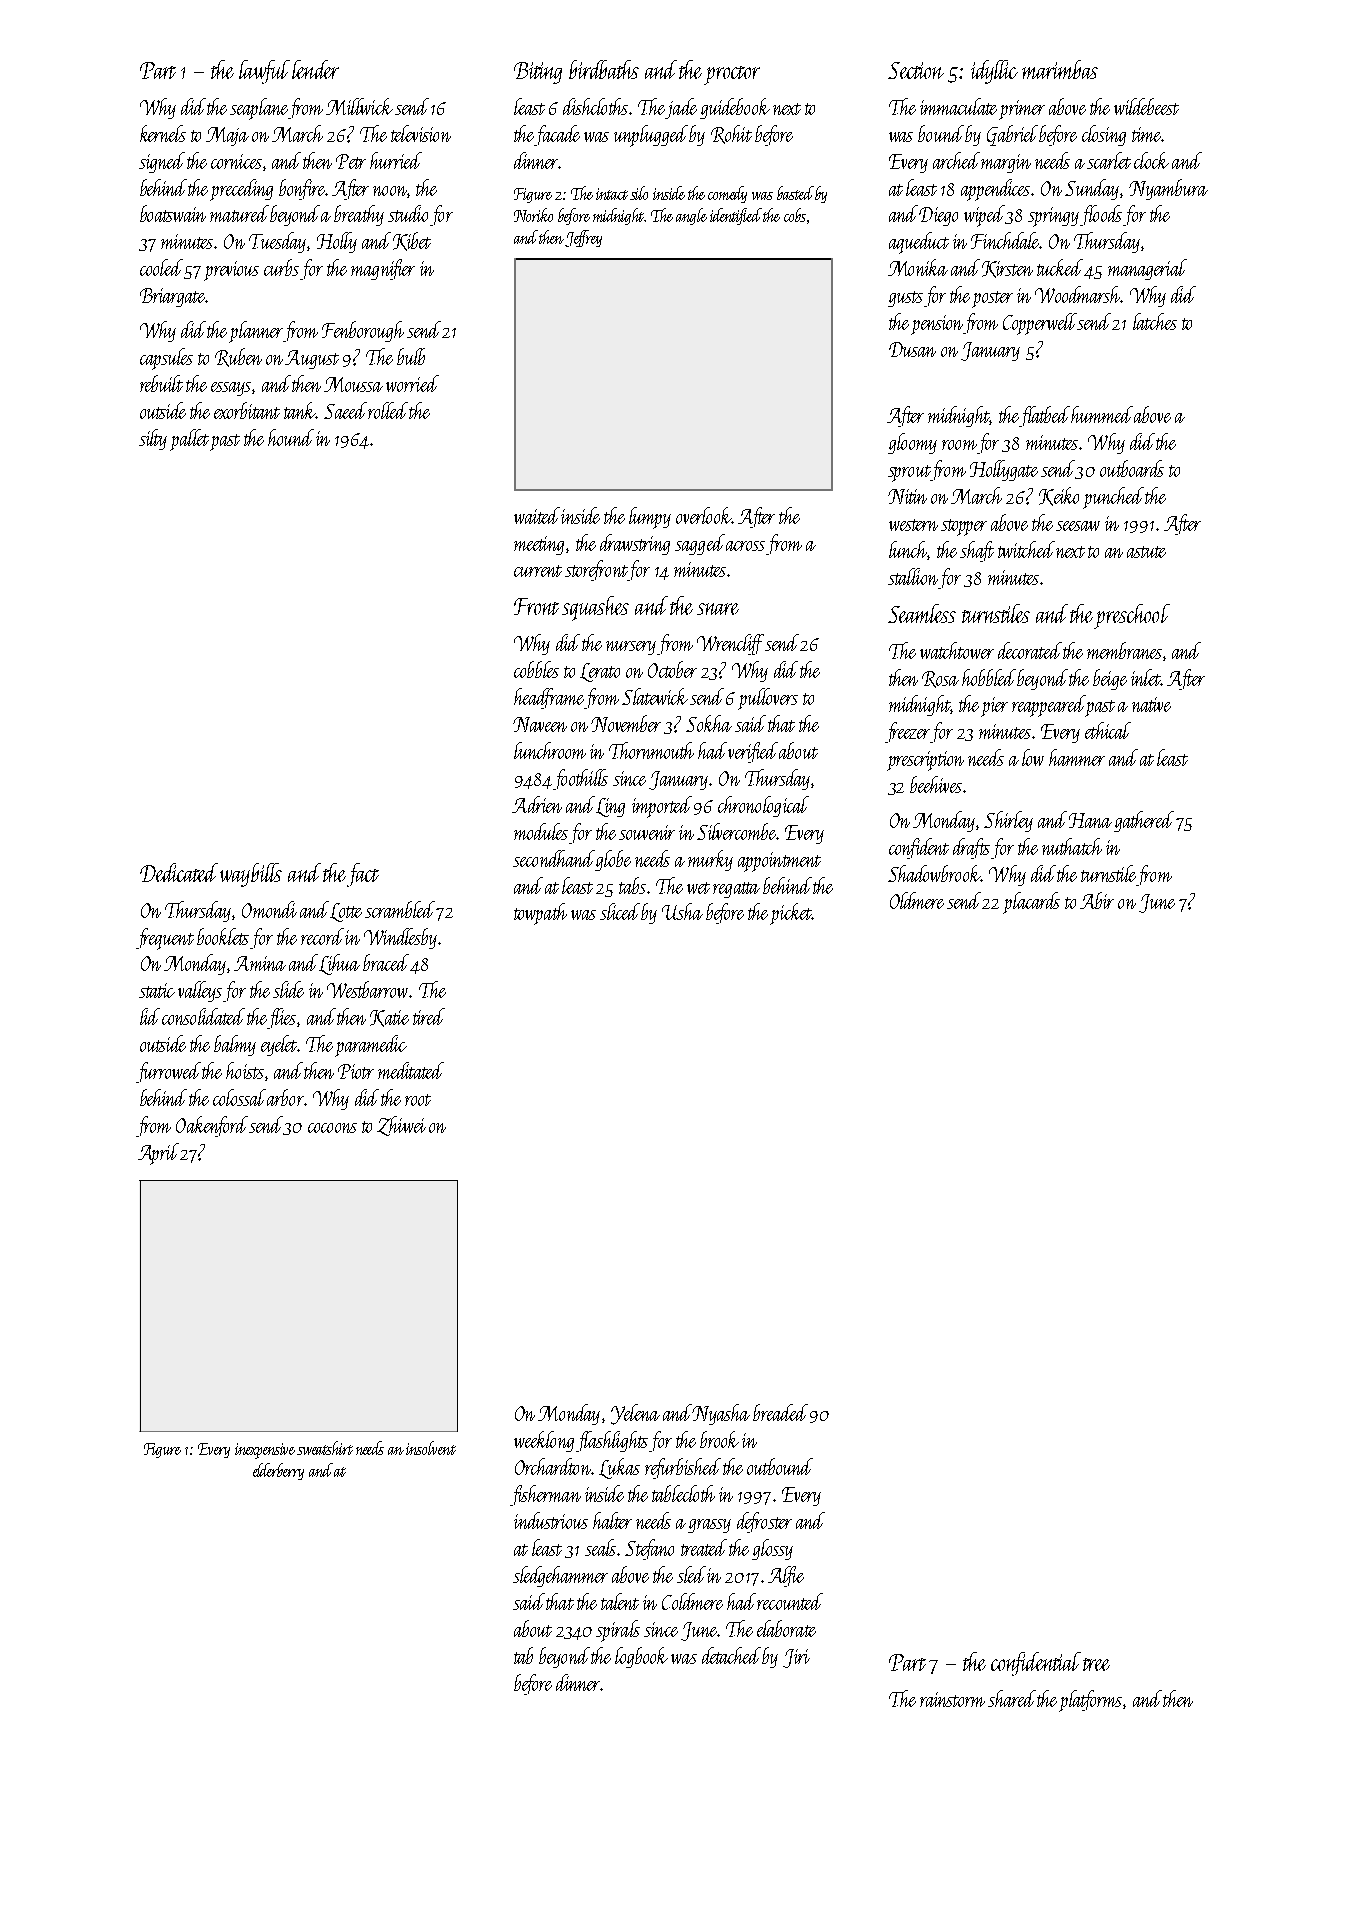 The width and height of the screenshot is (1347, 1905). What do you see at coordinates (278, 1471) in the screenshot?
I see `elderberry` at bounding box center [278, 1471].
